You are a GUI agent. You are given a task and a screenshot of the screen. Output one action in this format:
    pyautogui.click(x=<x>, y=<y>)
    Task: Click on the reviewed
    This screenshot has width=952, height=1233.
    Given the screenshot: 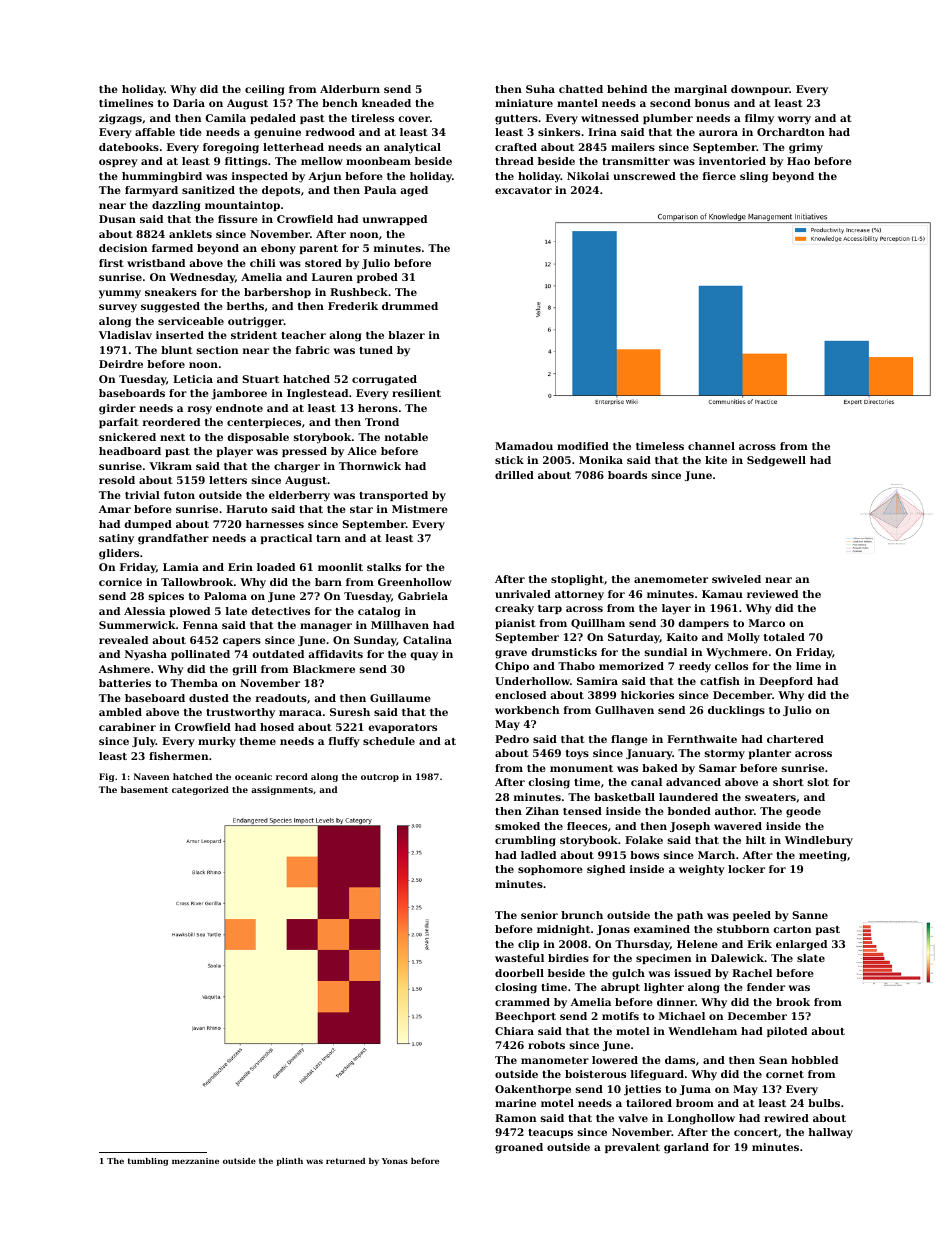 What is the action you would take?
    pyautogui.click(x=772, y=594)
